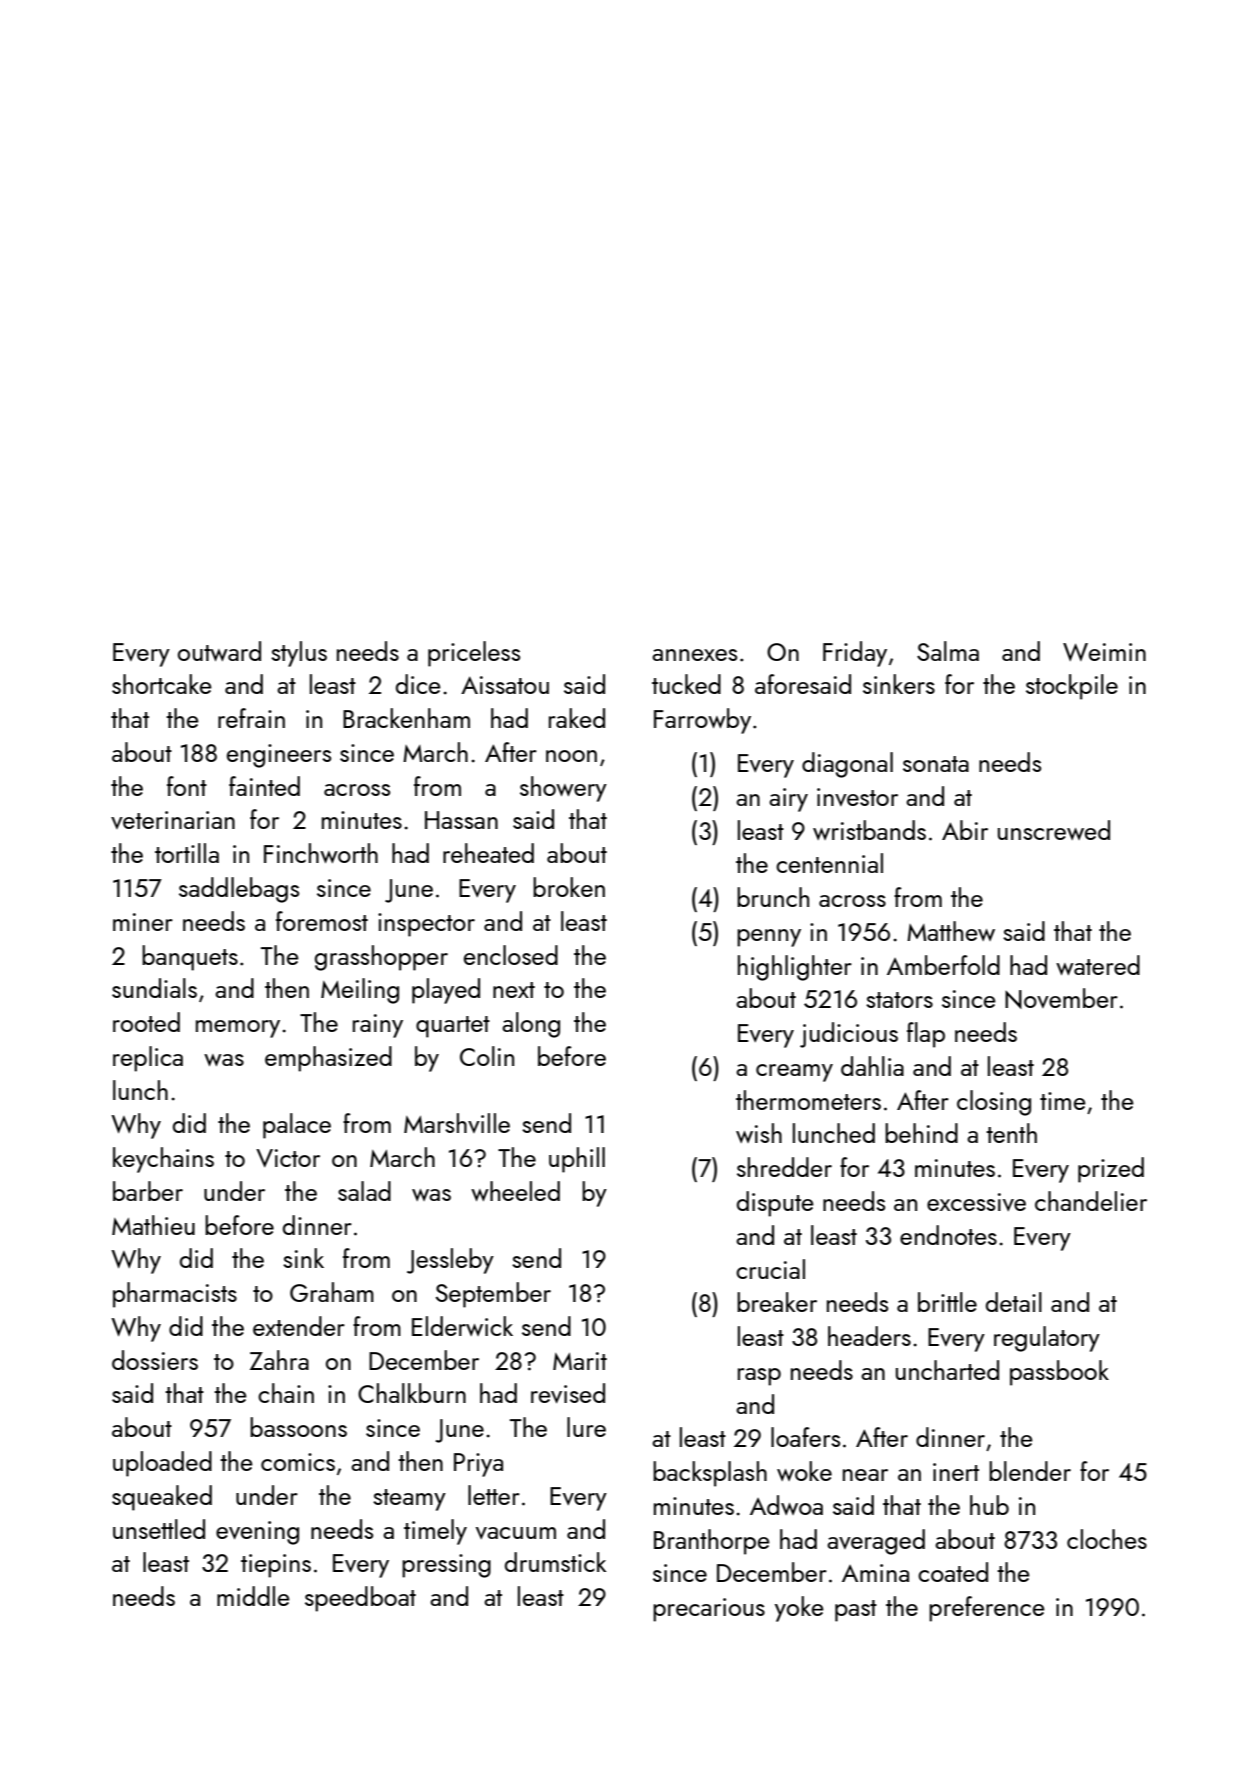 The image size is (1259, 1781). Describe the element at coordinates (531, 1025) in the image. I see `along` at that location.
